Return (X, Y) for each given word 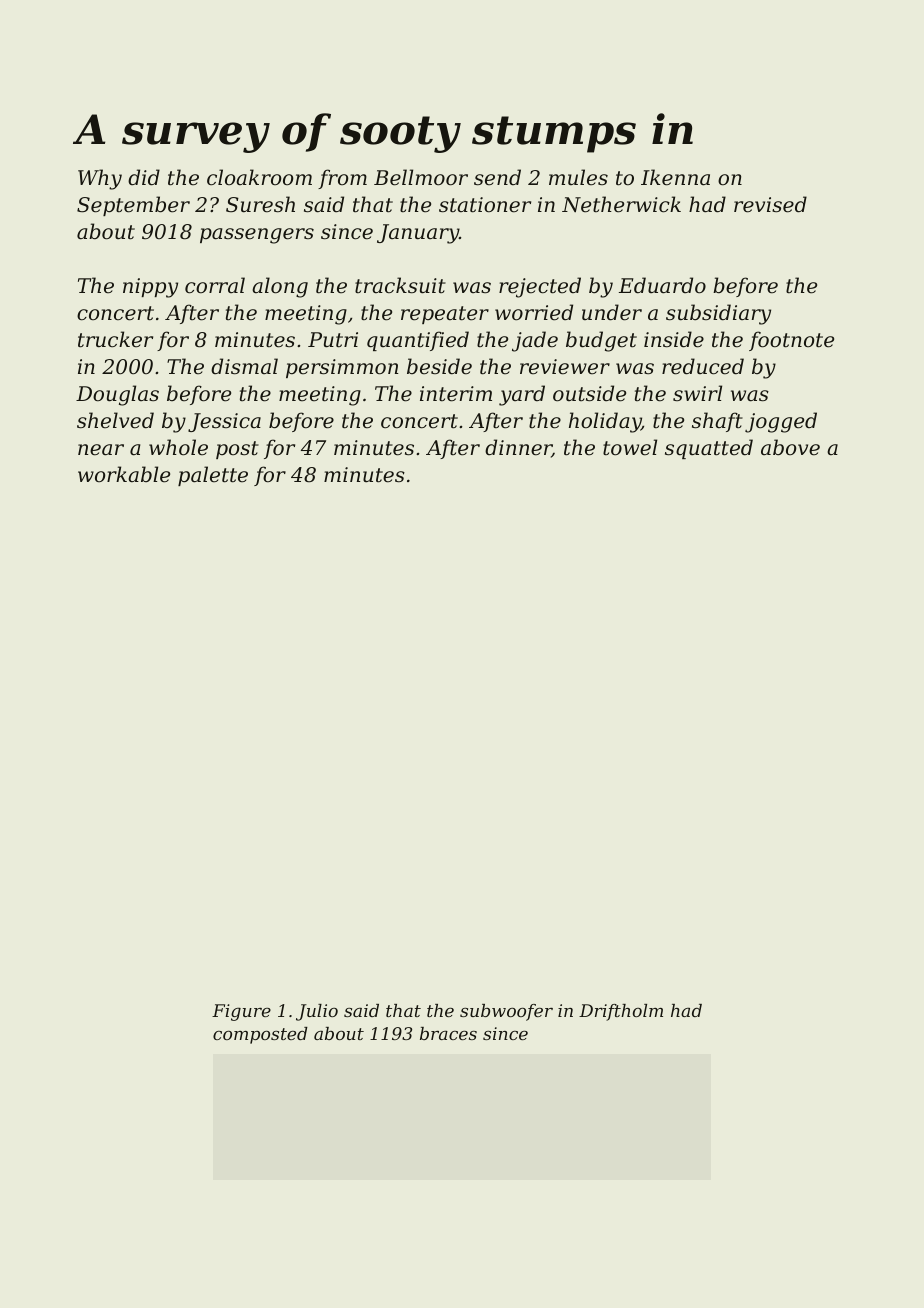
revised (770, 204)
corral (215, 285)
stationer (485, 205)
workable (124, 474)
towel (630, 447)
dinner (518, 448)
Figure (241, 1012)
